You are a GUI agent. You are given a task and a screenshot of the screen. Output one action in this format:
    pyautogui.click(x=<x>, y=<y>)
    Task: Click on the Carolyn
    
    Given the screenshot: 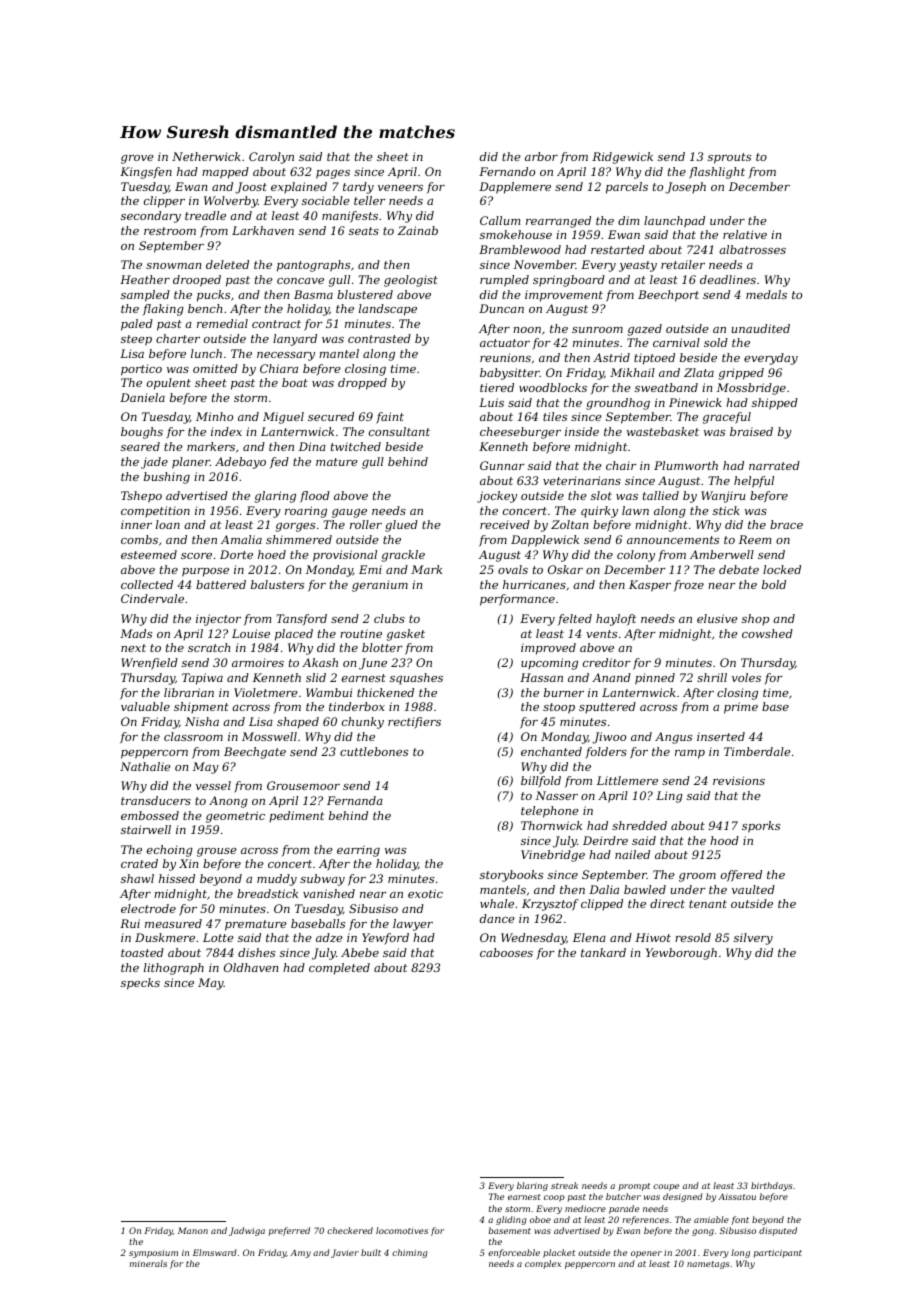 What is the action you would take?
    pyautogui.click(x=271, y=158)
